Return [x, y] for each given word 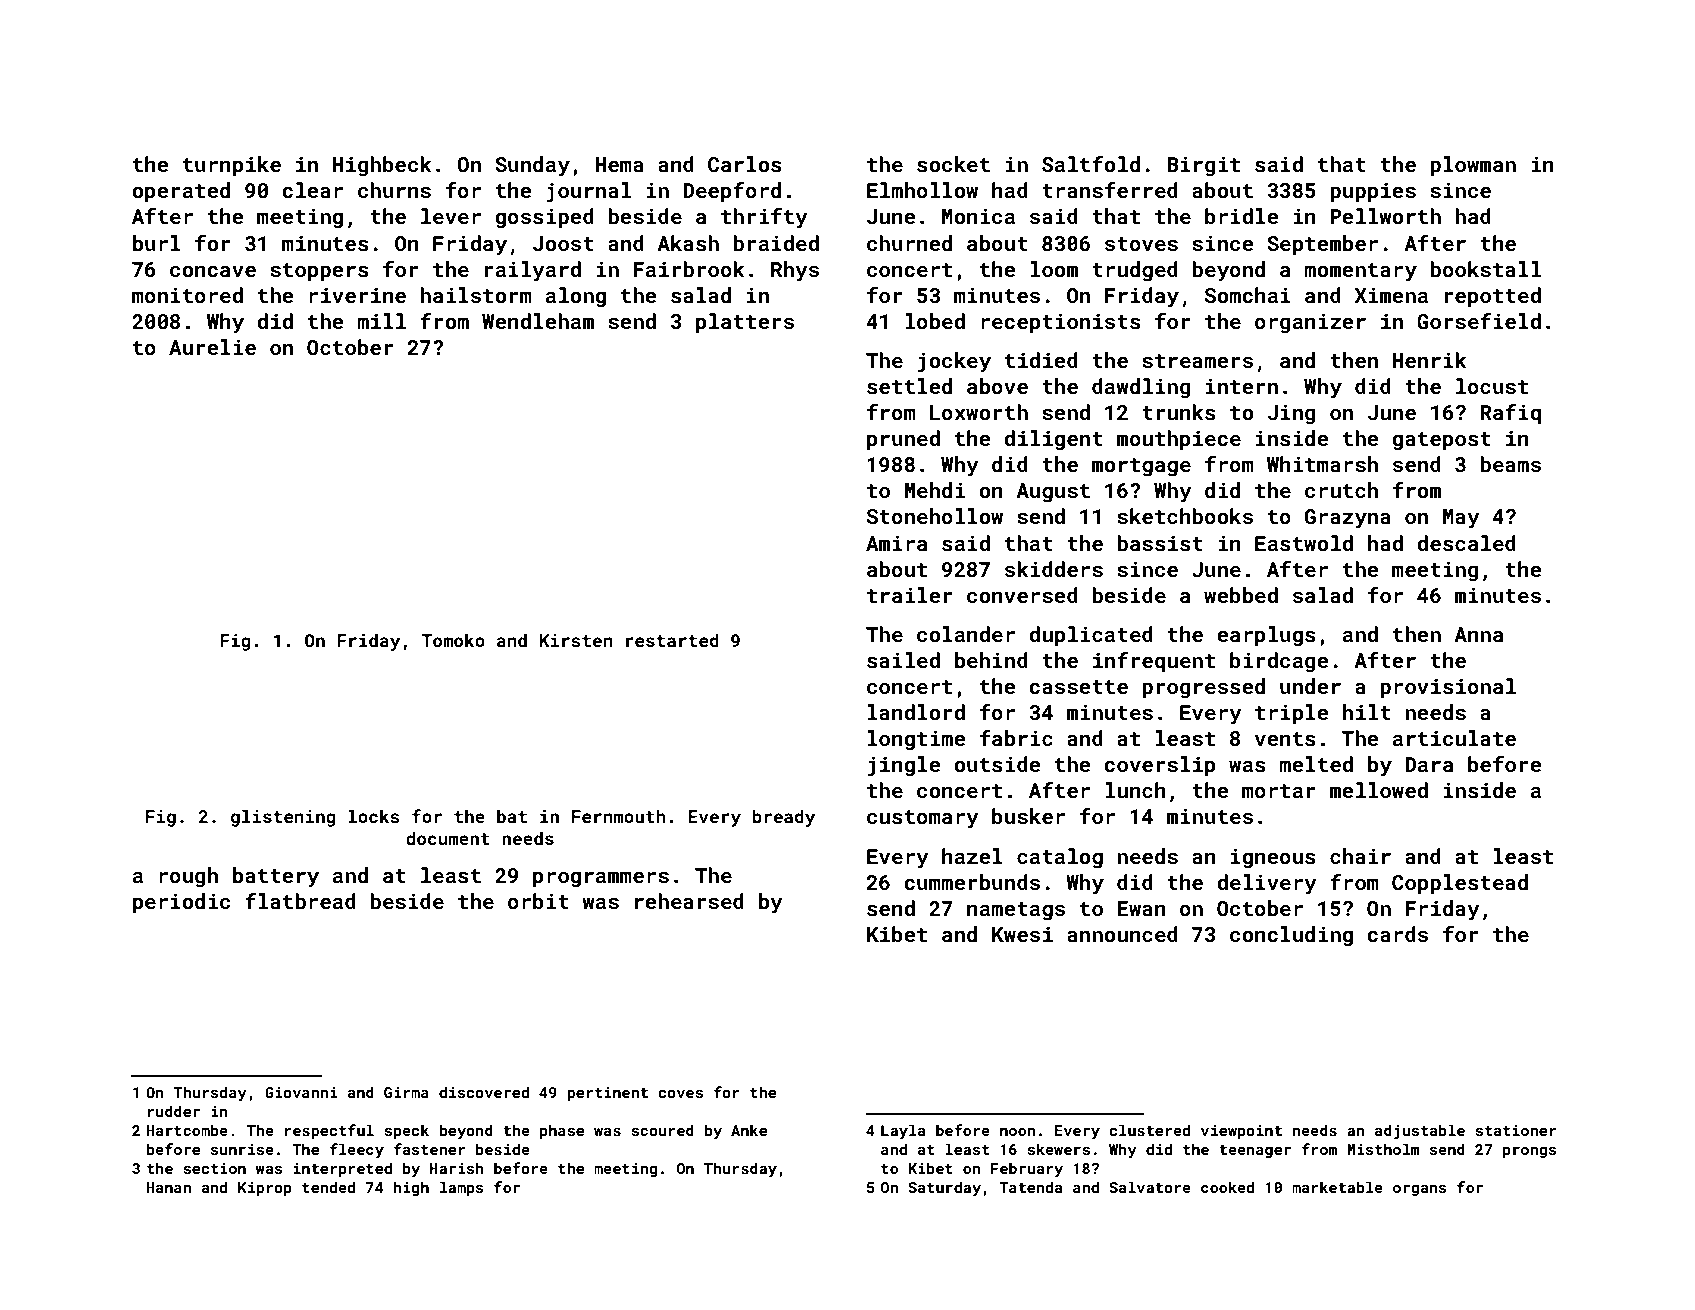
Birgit [1203, 166]
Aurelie [212, 347]
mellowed [1379, 790]
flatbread [300, 901]
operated [181, 192]
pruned [903, 440]
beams [1510, 464]
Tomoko [453, 640]
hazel [972, 856]
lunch [1135, 790]
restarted [672, 640]
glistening [283, 818]
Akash [688, 243]
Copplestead [1460, 884]
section [215, 1168]
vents [1285, 739]
